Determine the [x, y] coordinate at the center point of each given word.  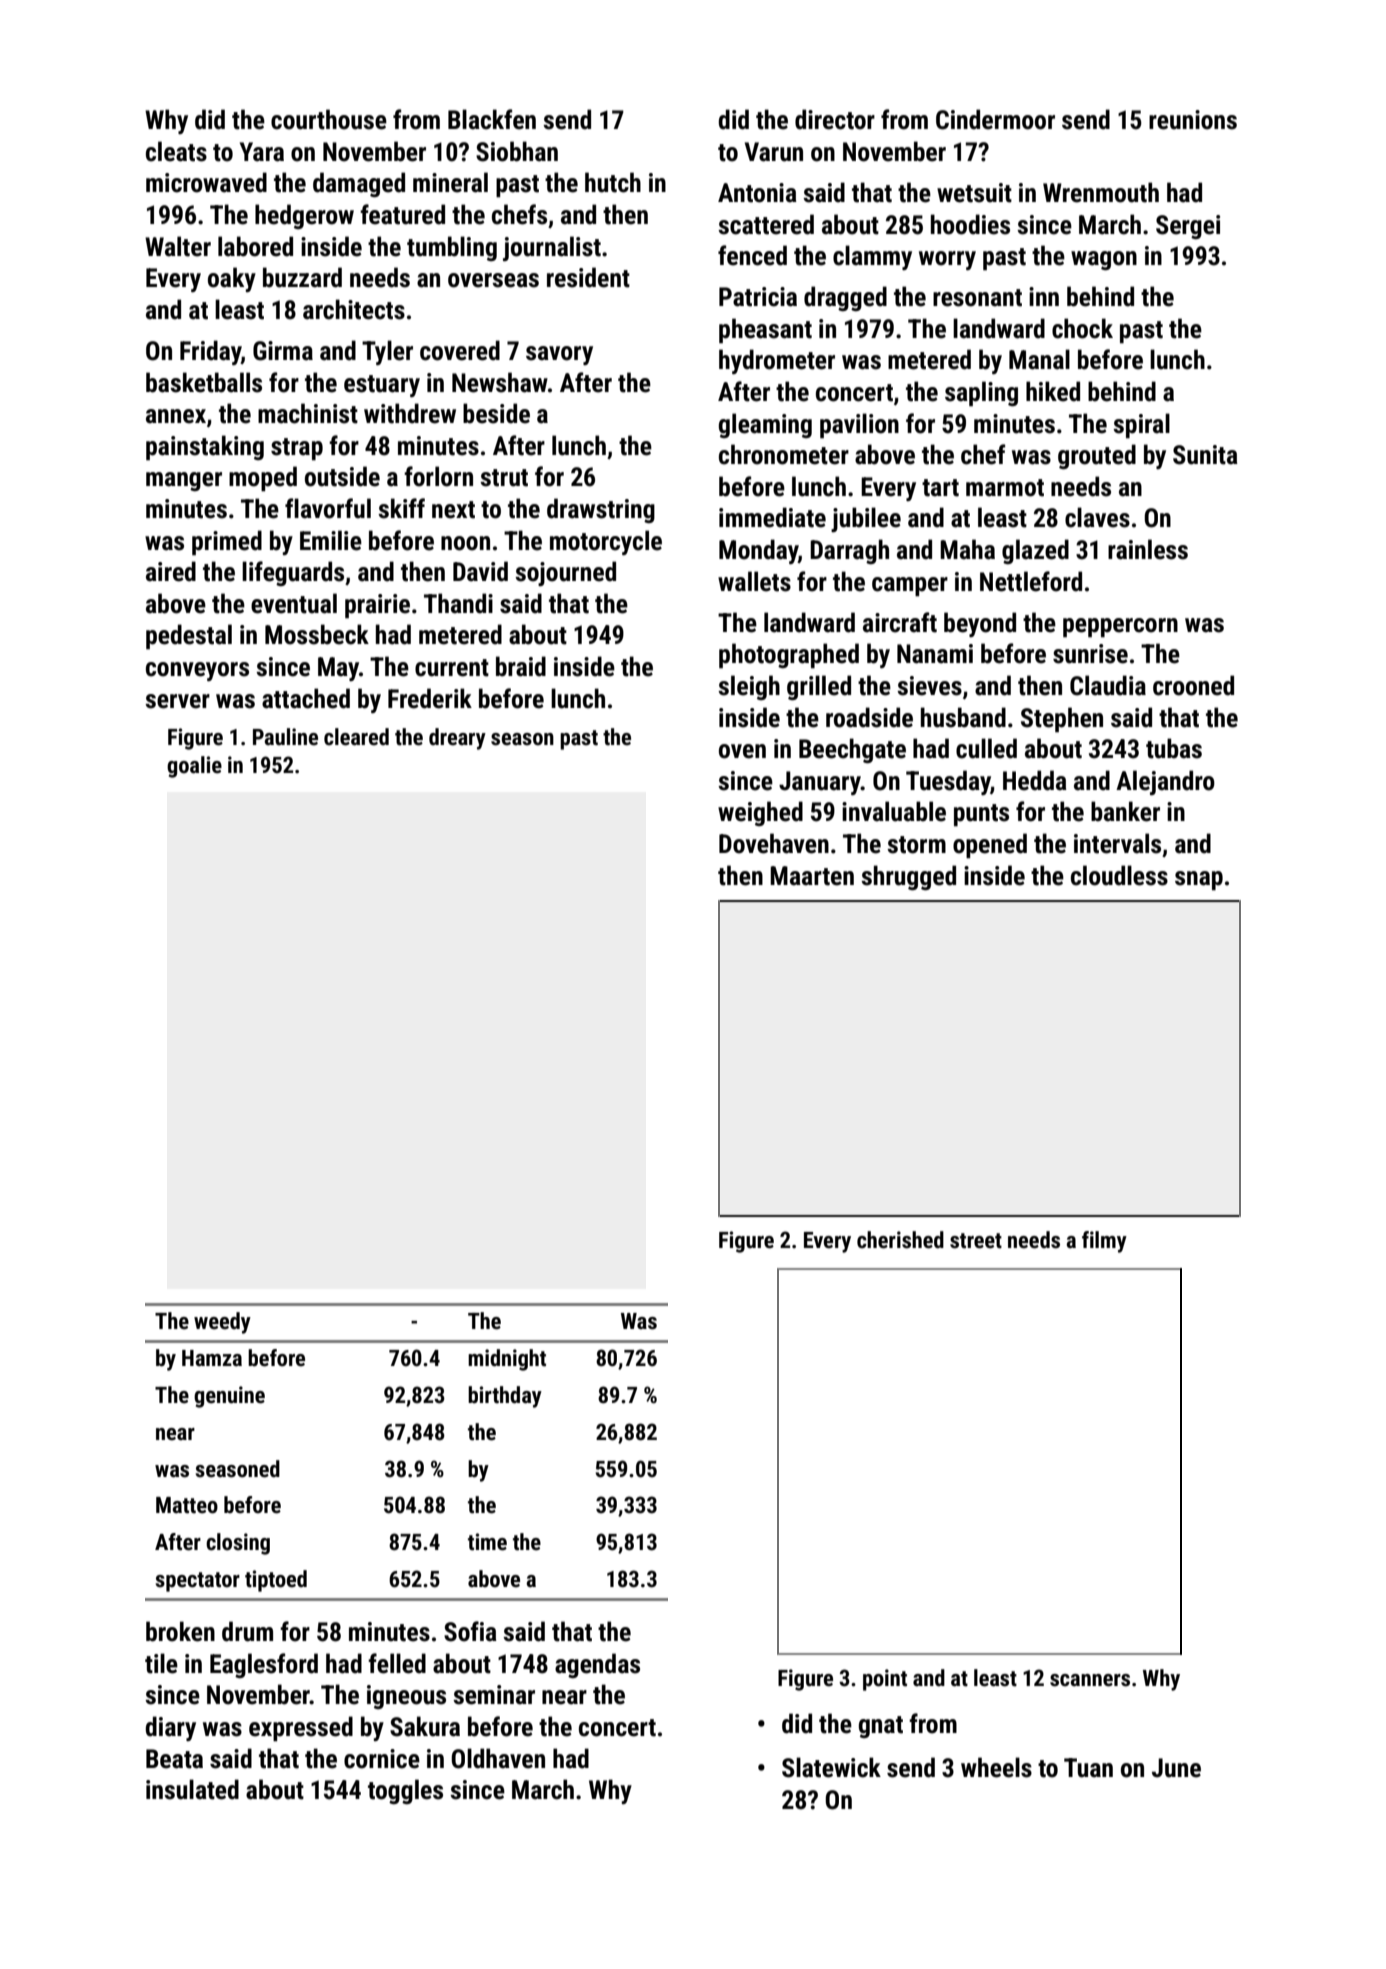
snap [1199, 881]
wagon [1104, 260]
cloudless [1119, 875]
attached [306, 698]
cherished [900, 1240]
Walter [178, 246]
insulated [192, 1789]
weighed [760, 813]
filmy [1104, 1242]
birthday [505, 1397]
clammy [872, 257]
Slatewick [831, 1767]
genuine [229, 1397]
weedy [222, 1323]
